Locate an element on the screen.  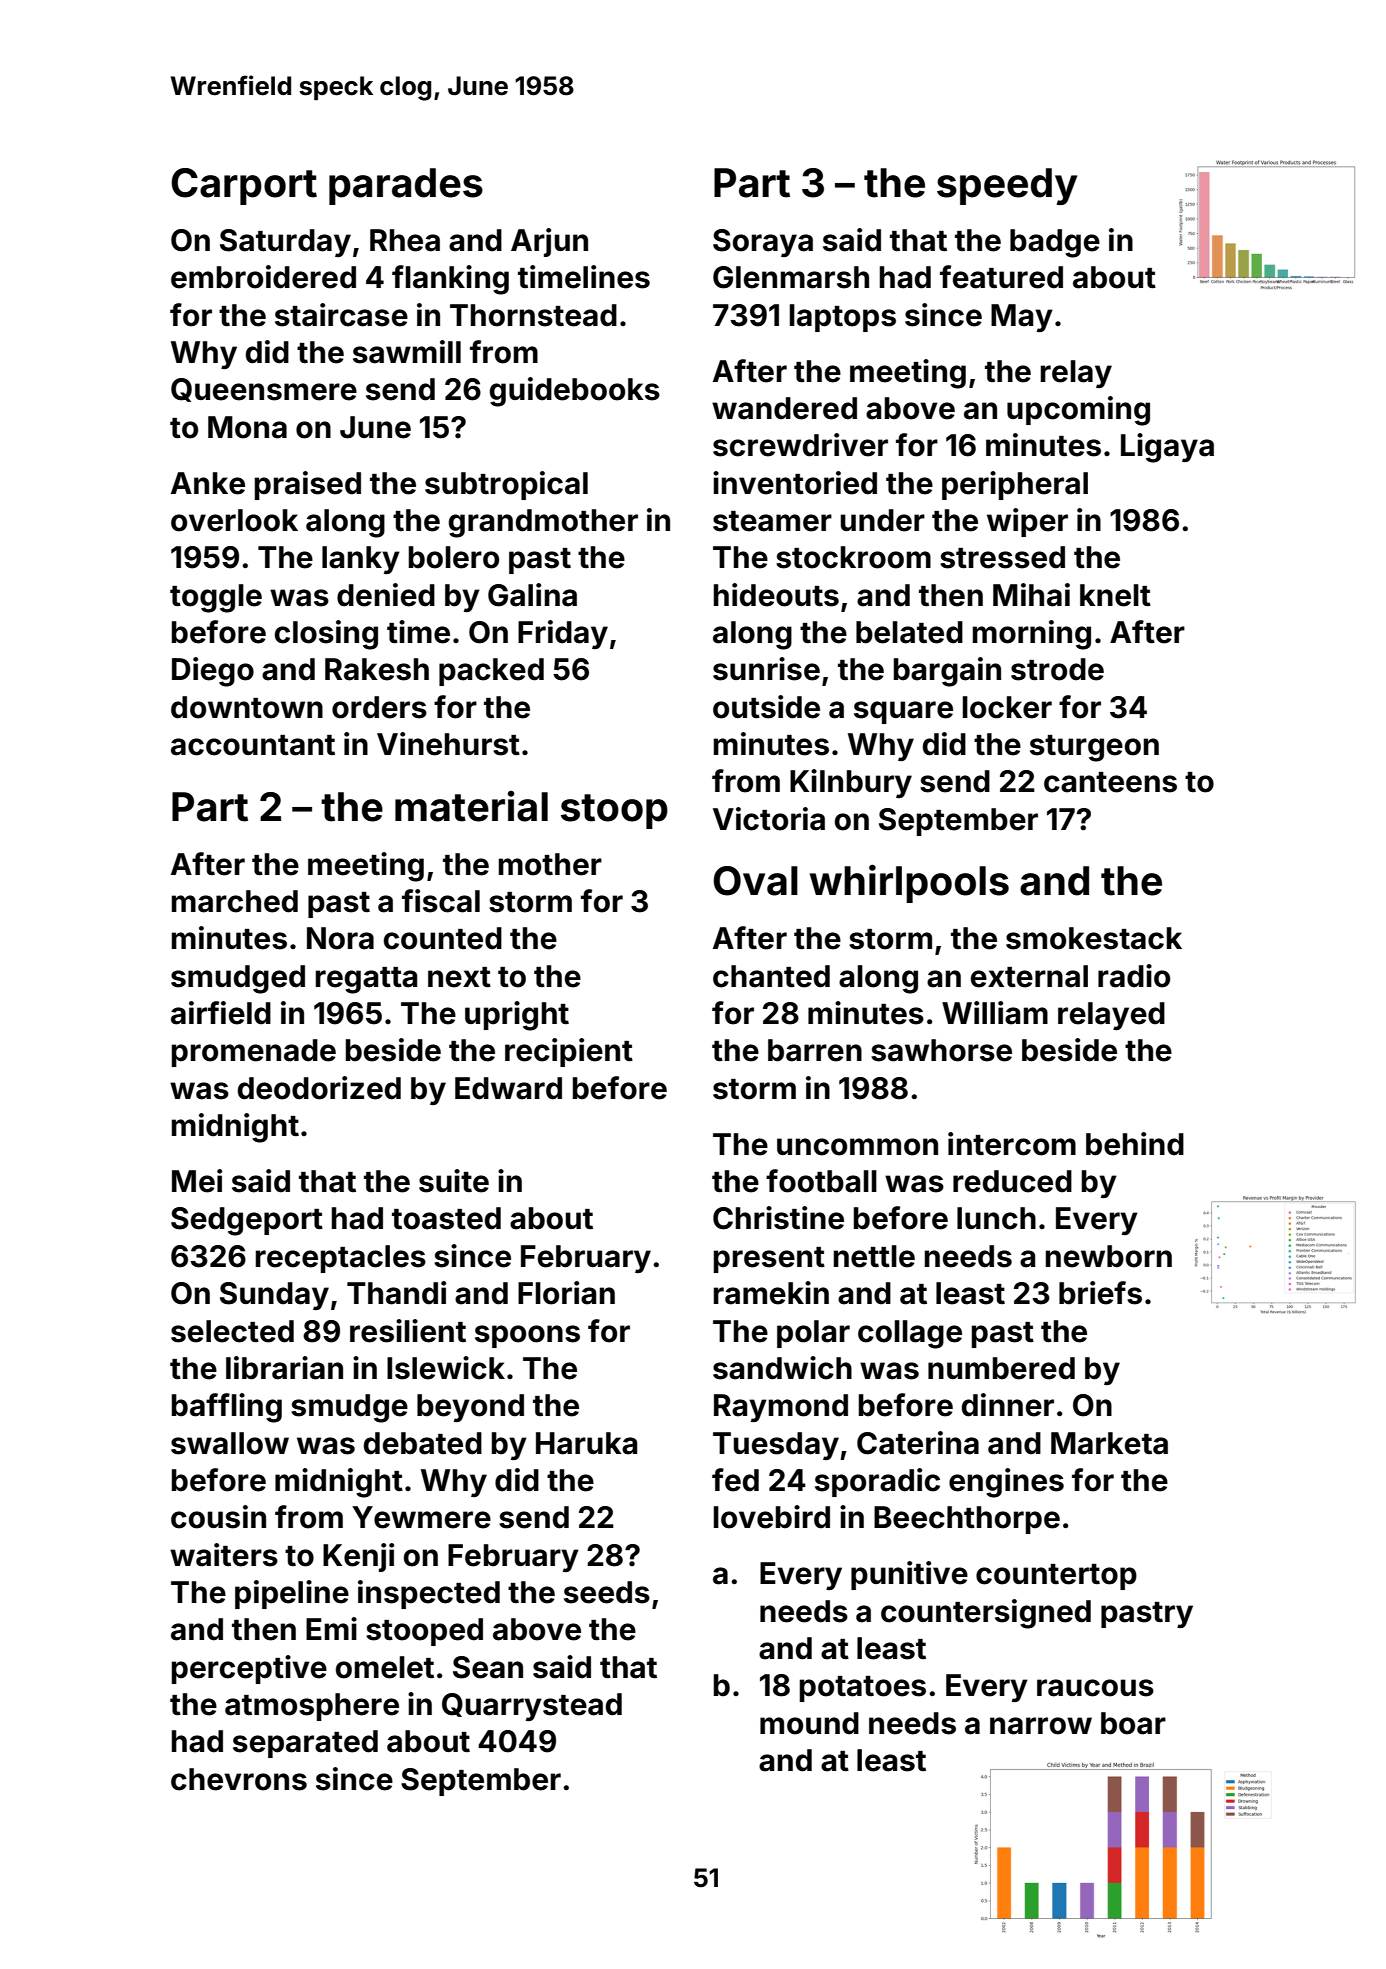
Kilnbury is located at coordinates (851, 783).
